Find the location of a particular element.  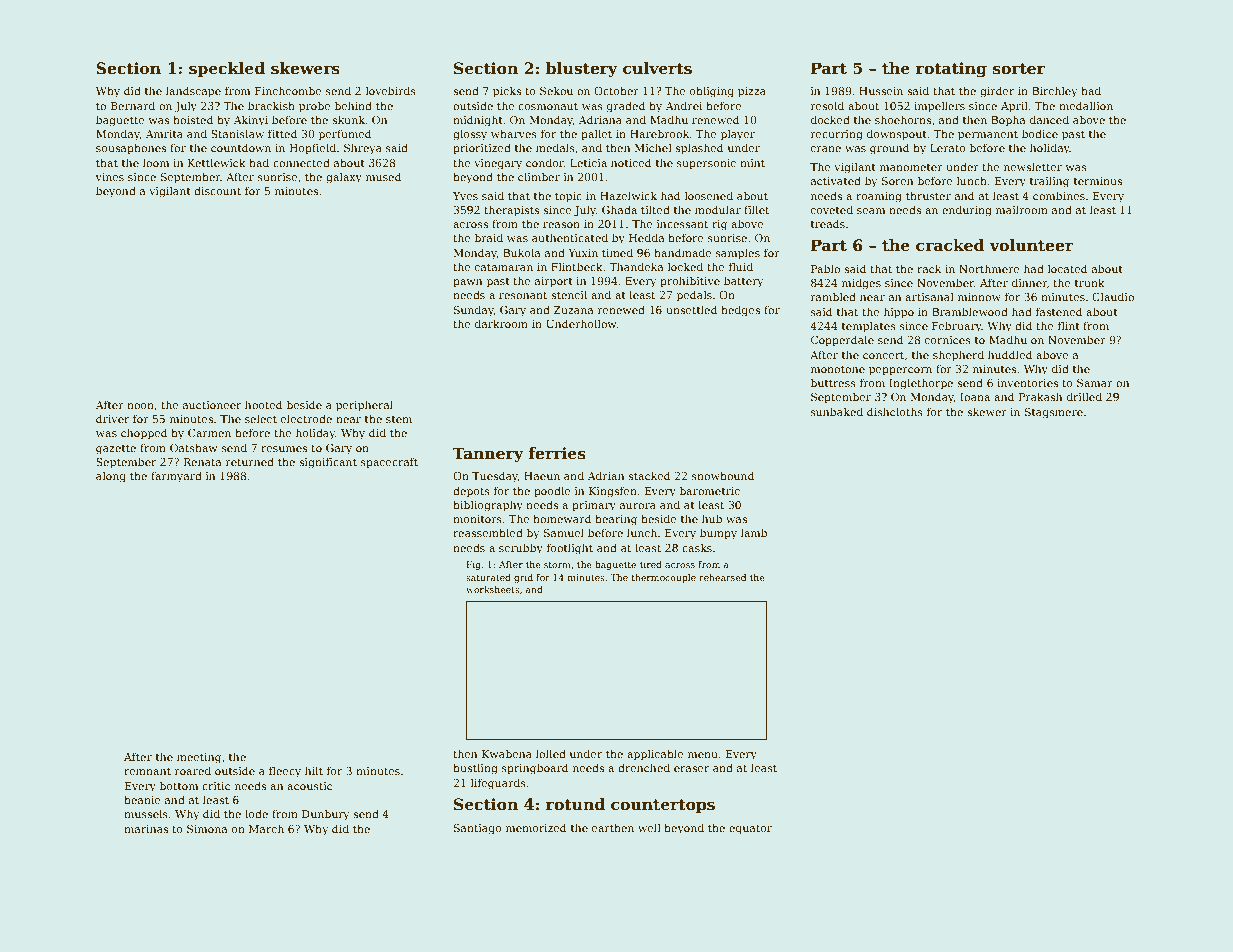

hilt is located at coordinates (314, 770).
